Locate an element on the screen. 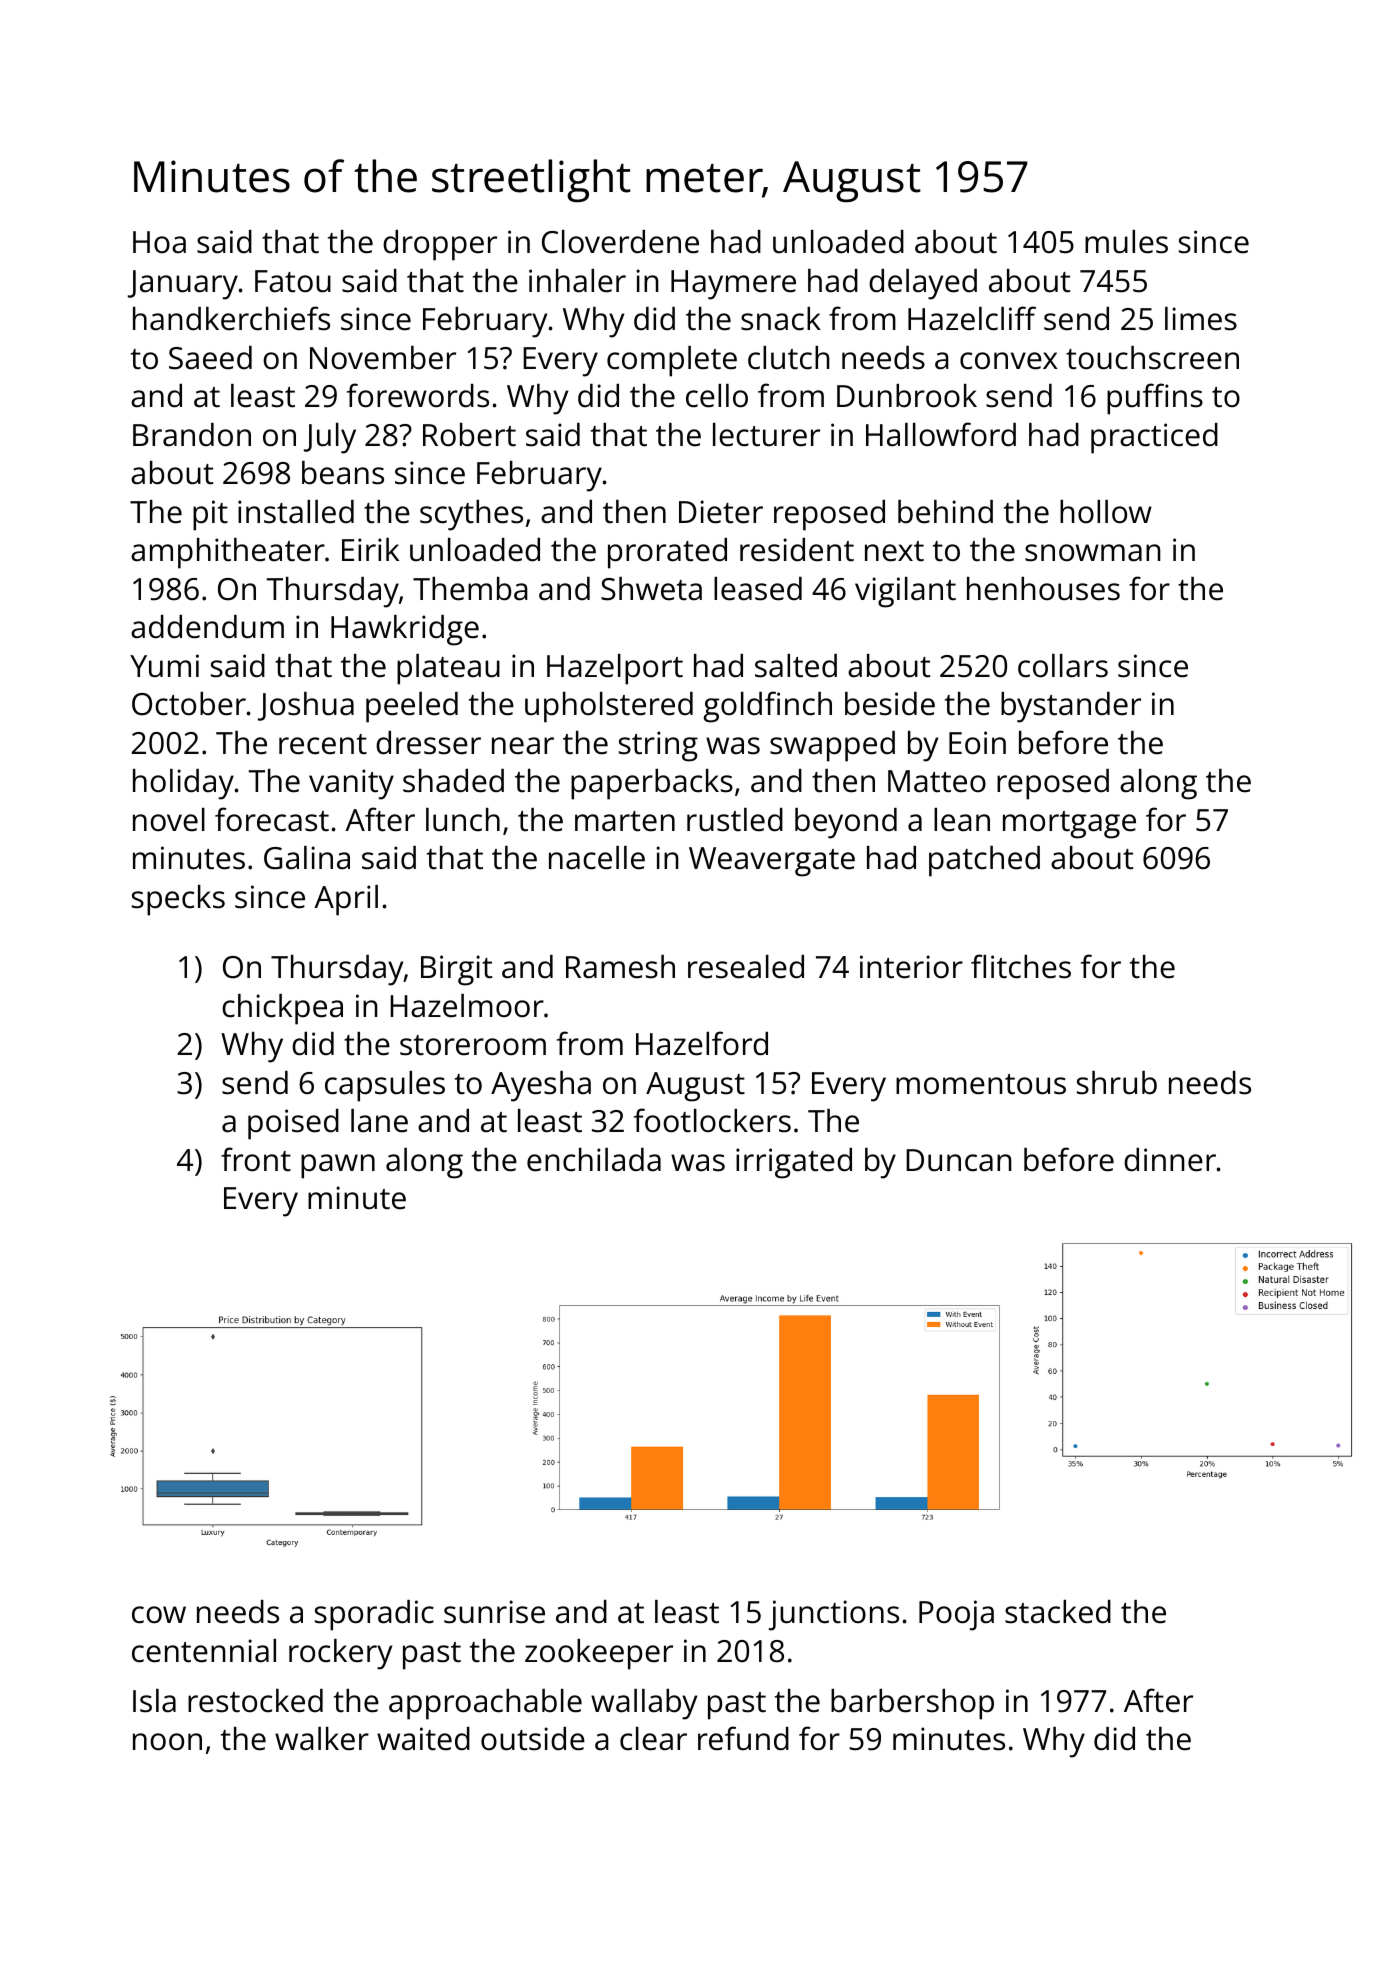 The width and height of the screenshot is (1386, 1969). lunch is located at coordinates (463, 820).
